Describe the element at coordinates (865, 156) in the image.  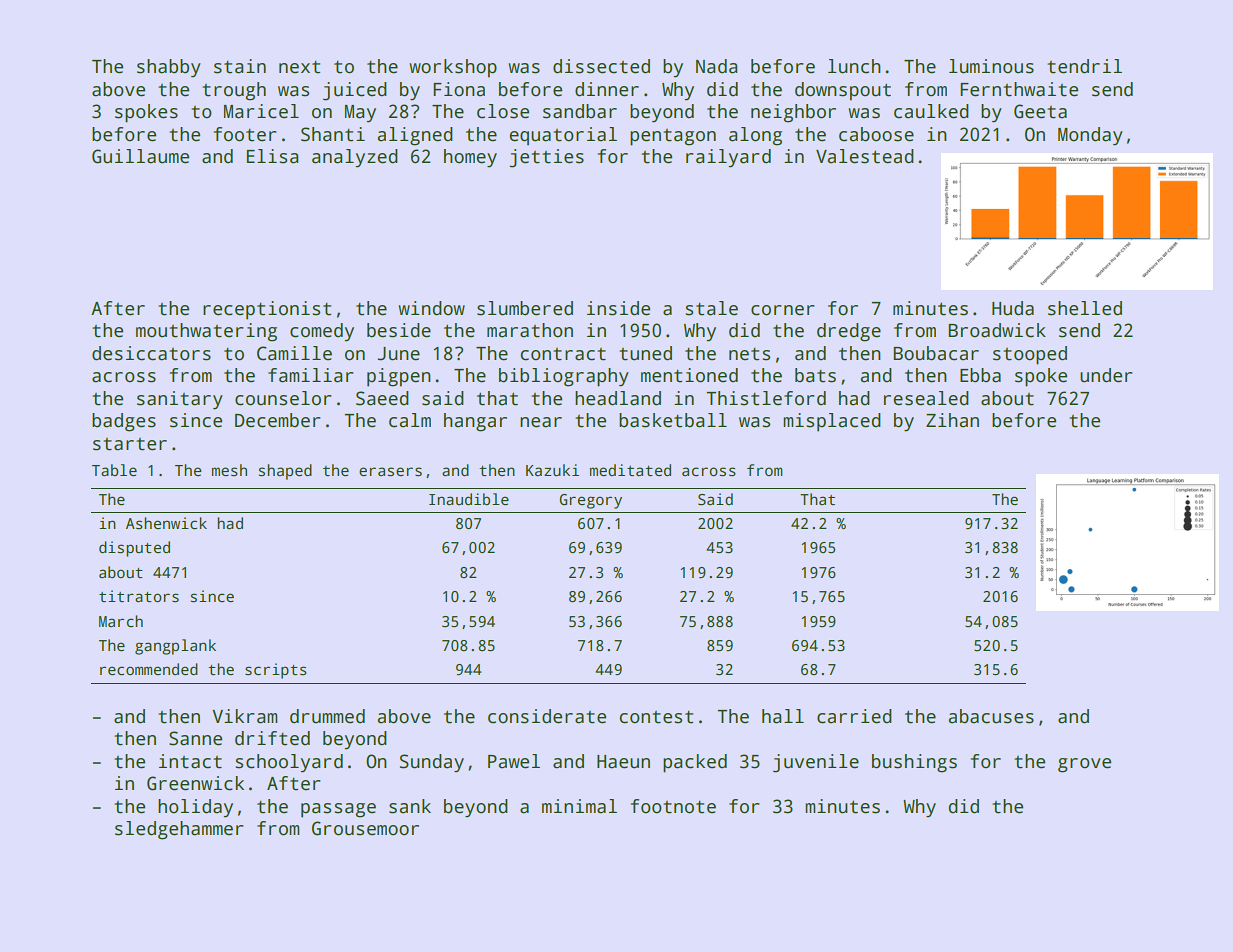
I see `Valestead` at that location.
